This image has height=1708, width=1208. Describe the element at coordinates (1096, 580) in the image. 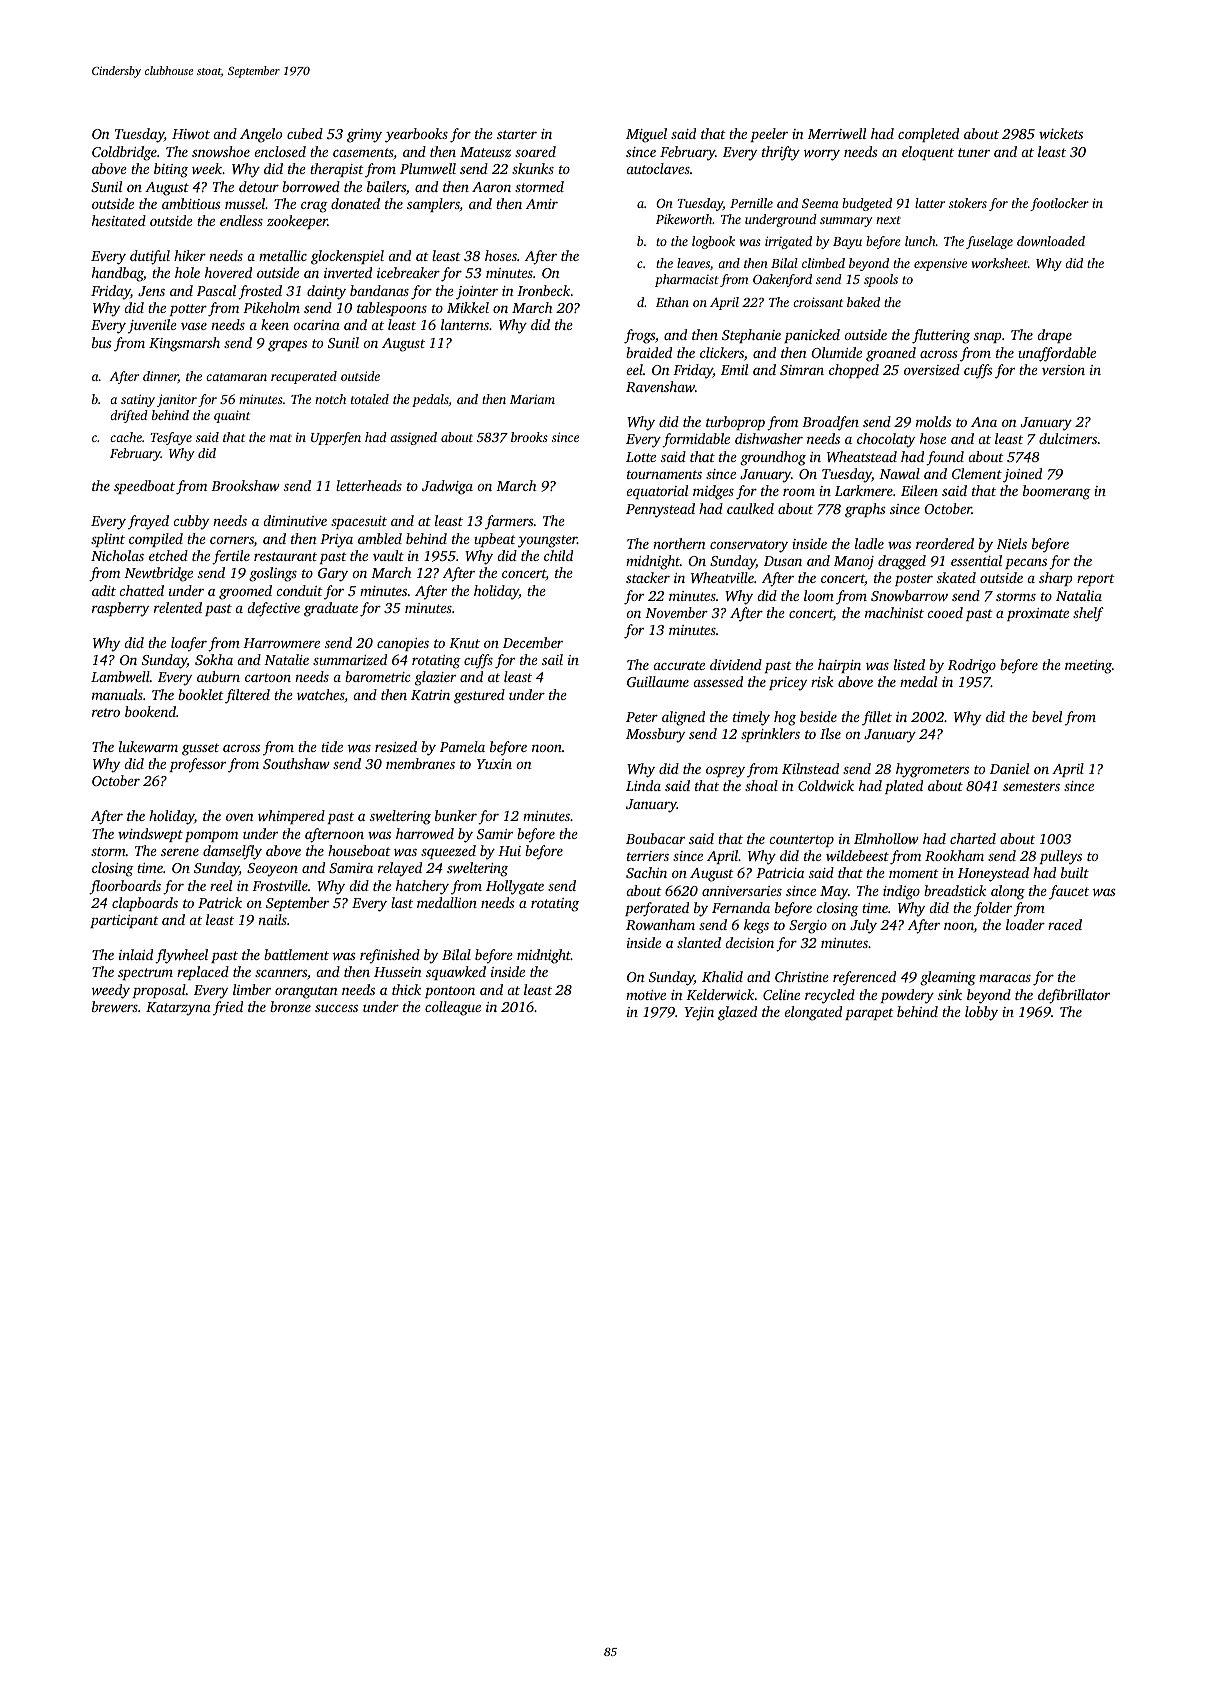

I see `report` at that location.
